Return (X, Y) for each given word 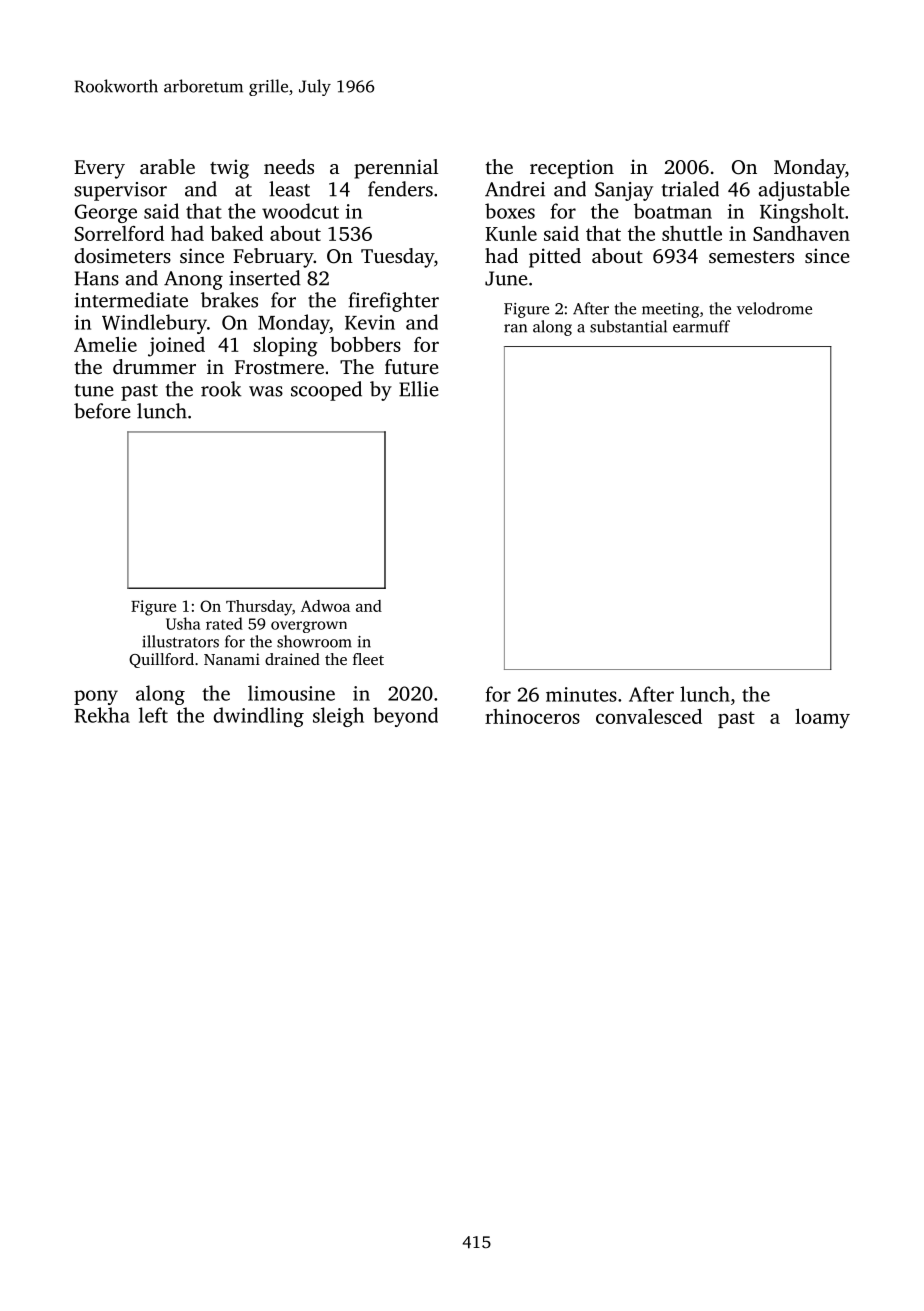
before (102, 411)
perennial (396, 169)
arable (167, 166)
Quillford (161, 660)
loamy (822, 718)
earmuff (701, 326)
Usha (183, 623)
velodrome (774, 308)
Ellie (419, 389)
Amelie (105, 344)
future (412, 366)
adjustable (804, 191)
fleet (368, 659)
